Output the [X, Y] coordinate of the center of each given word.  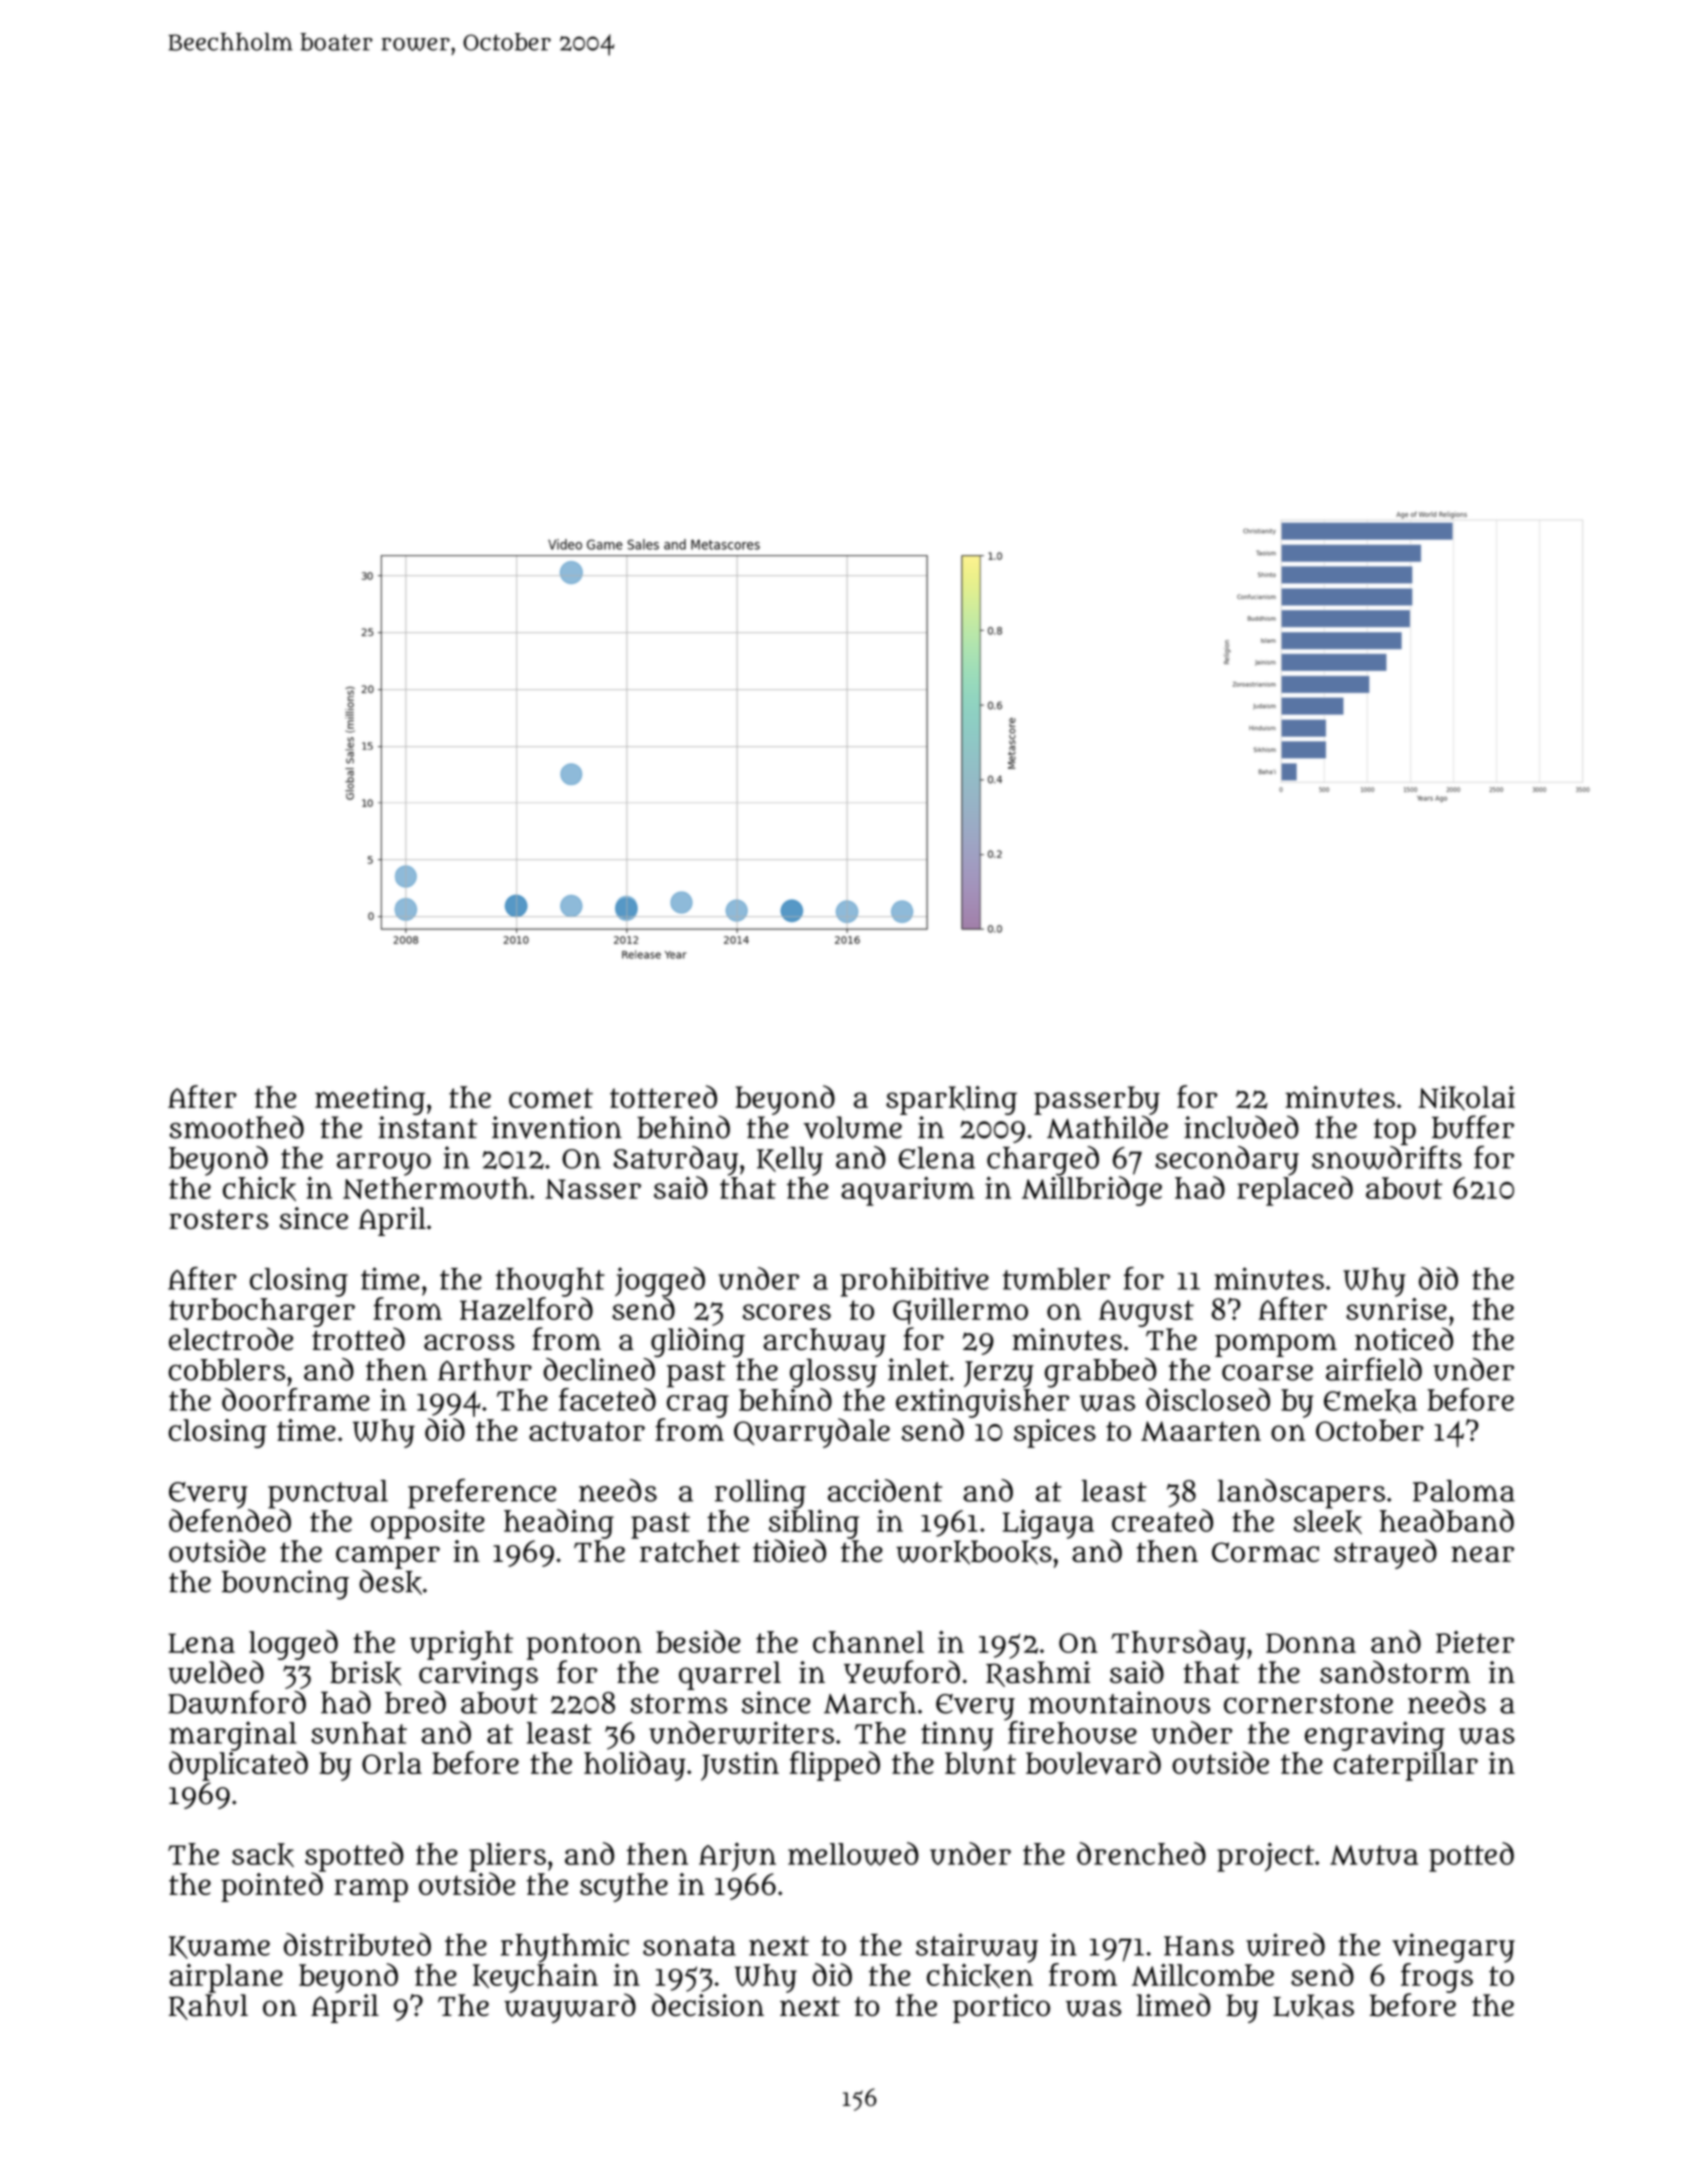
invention [557, 1127]
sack [263, 1855]
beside [698, 1641]
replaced [1295, 1191]
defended [230, 1520]
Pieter [1475, 1642]
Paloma [1464, 1491]
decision [708, 2004]
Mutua [1374, 1855]
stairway [977, 1948]
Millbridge [1092, 1191]
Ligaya [1048, 1524]
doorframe [296, 1399]
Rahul [208, 2007]
